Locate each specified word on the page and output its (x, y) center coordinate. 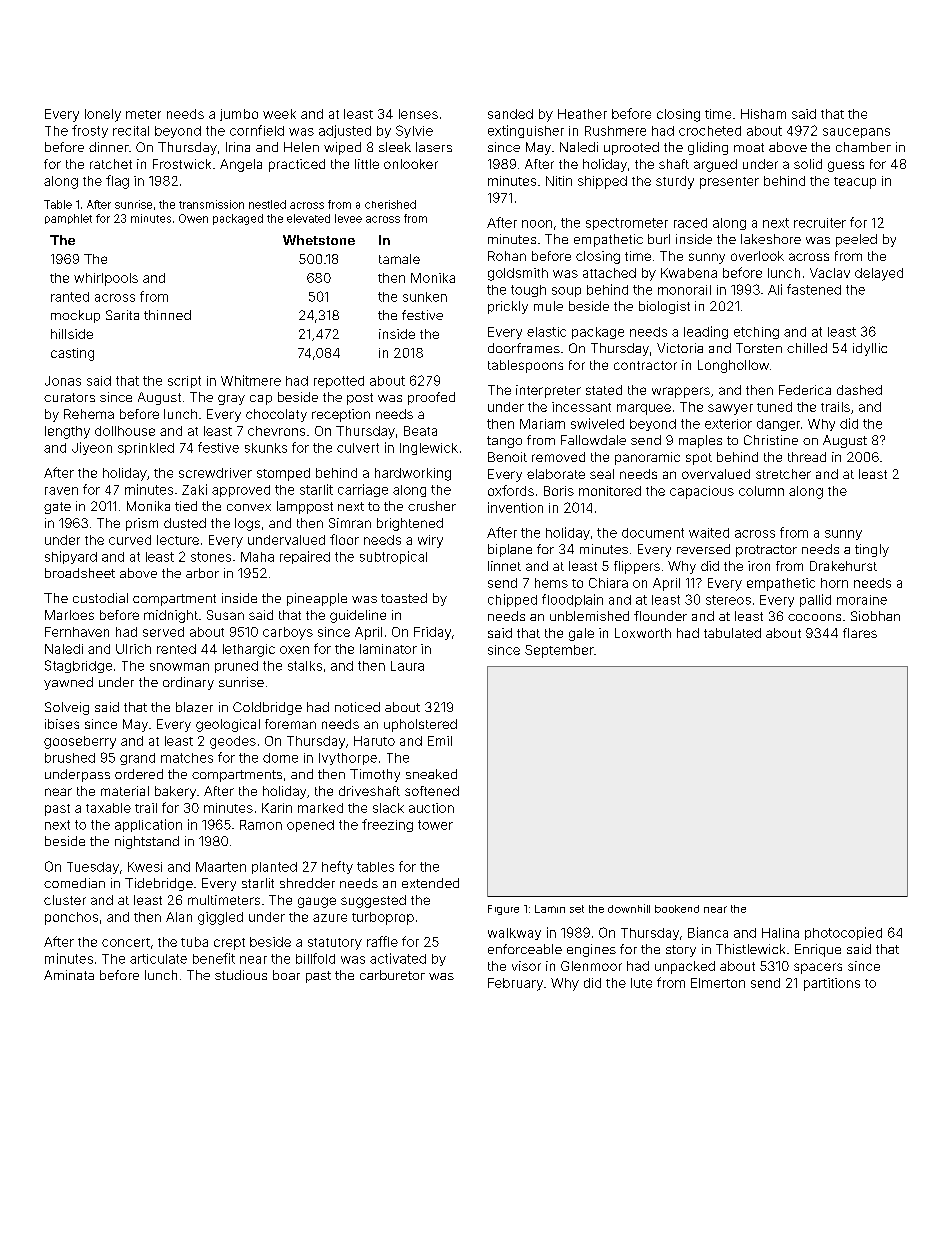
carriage (363, 490)
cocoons (814, 617)
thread (807, 457)
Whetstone (319, 240)
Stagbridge (78, 666)
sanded (510, 114)
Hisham (763, 114)
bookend (677, 909)
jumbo (239, 115)
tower (435, 825)
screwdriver (215, 473)
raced (690, 223)
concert (126, 942)
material (125, 791)
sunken (425, 297)
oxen (294, 650)
